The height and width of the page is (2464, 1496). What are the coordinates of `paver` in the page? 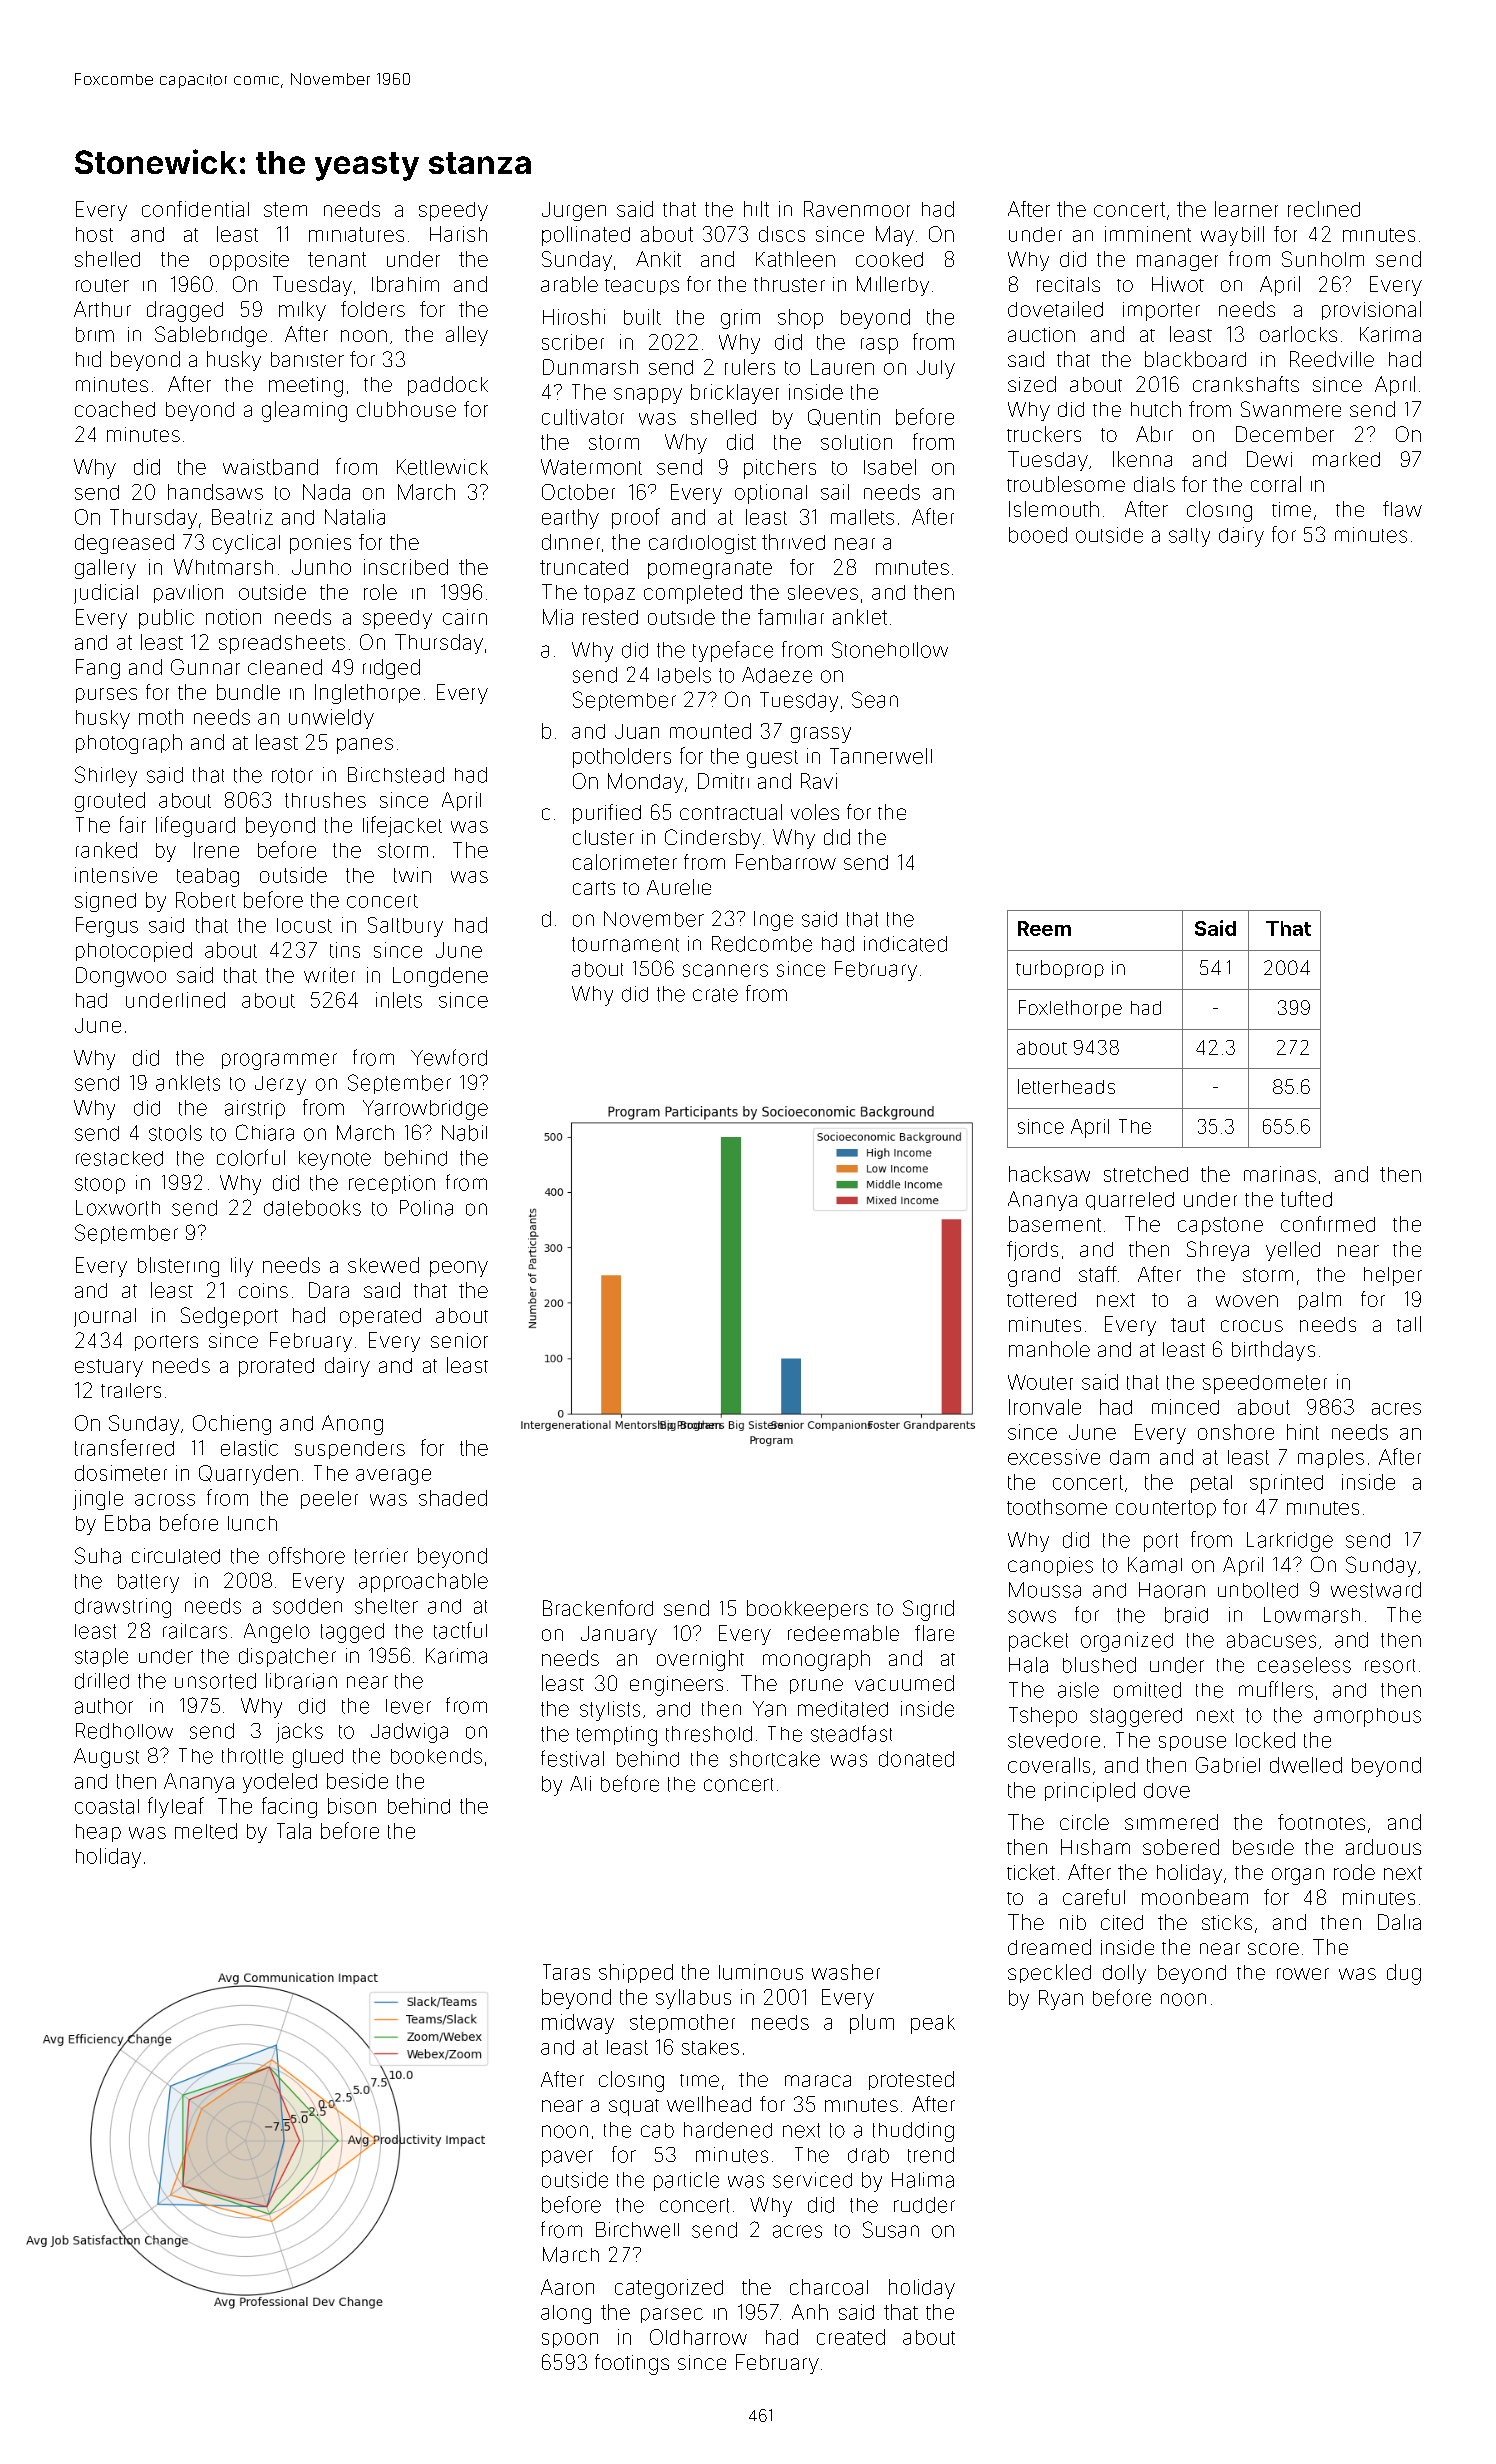 It's located at (567, 2158).
